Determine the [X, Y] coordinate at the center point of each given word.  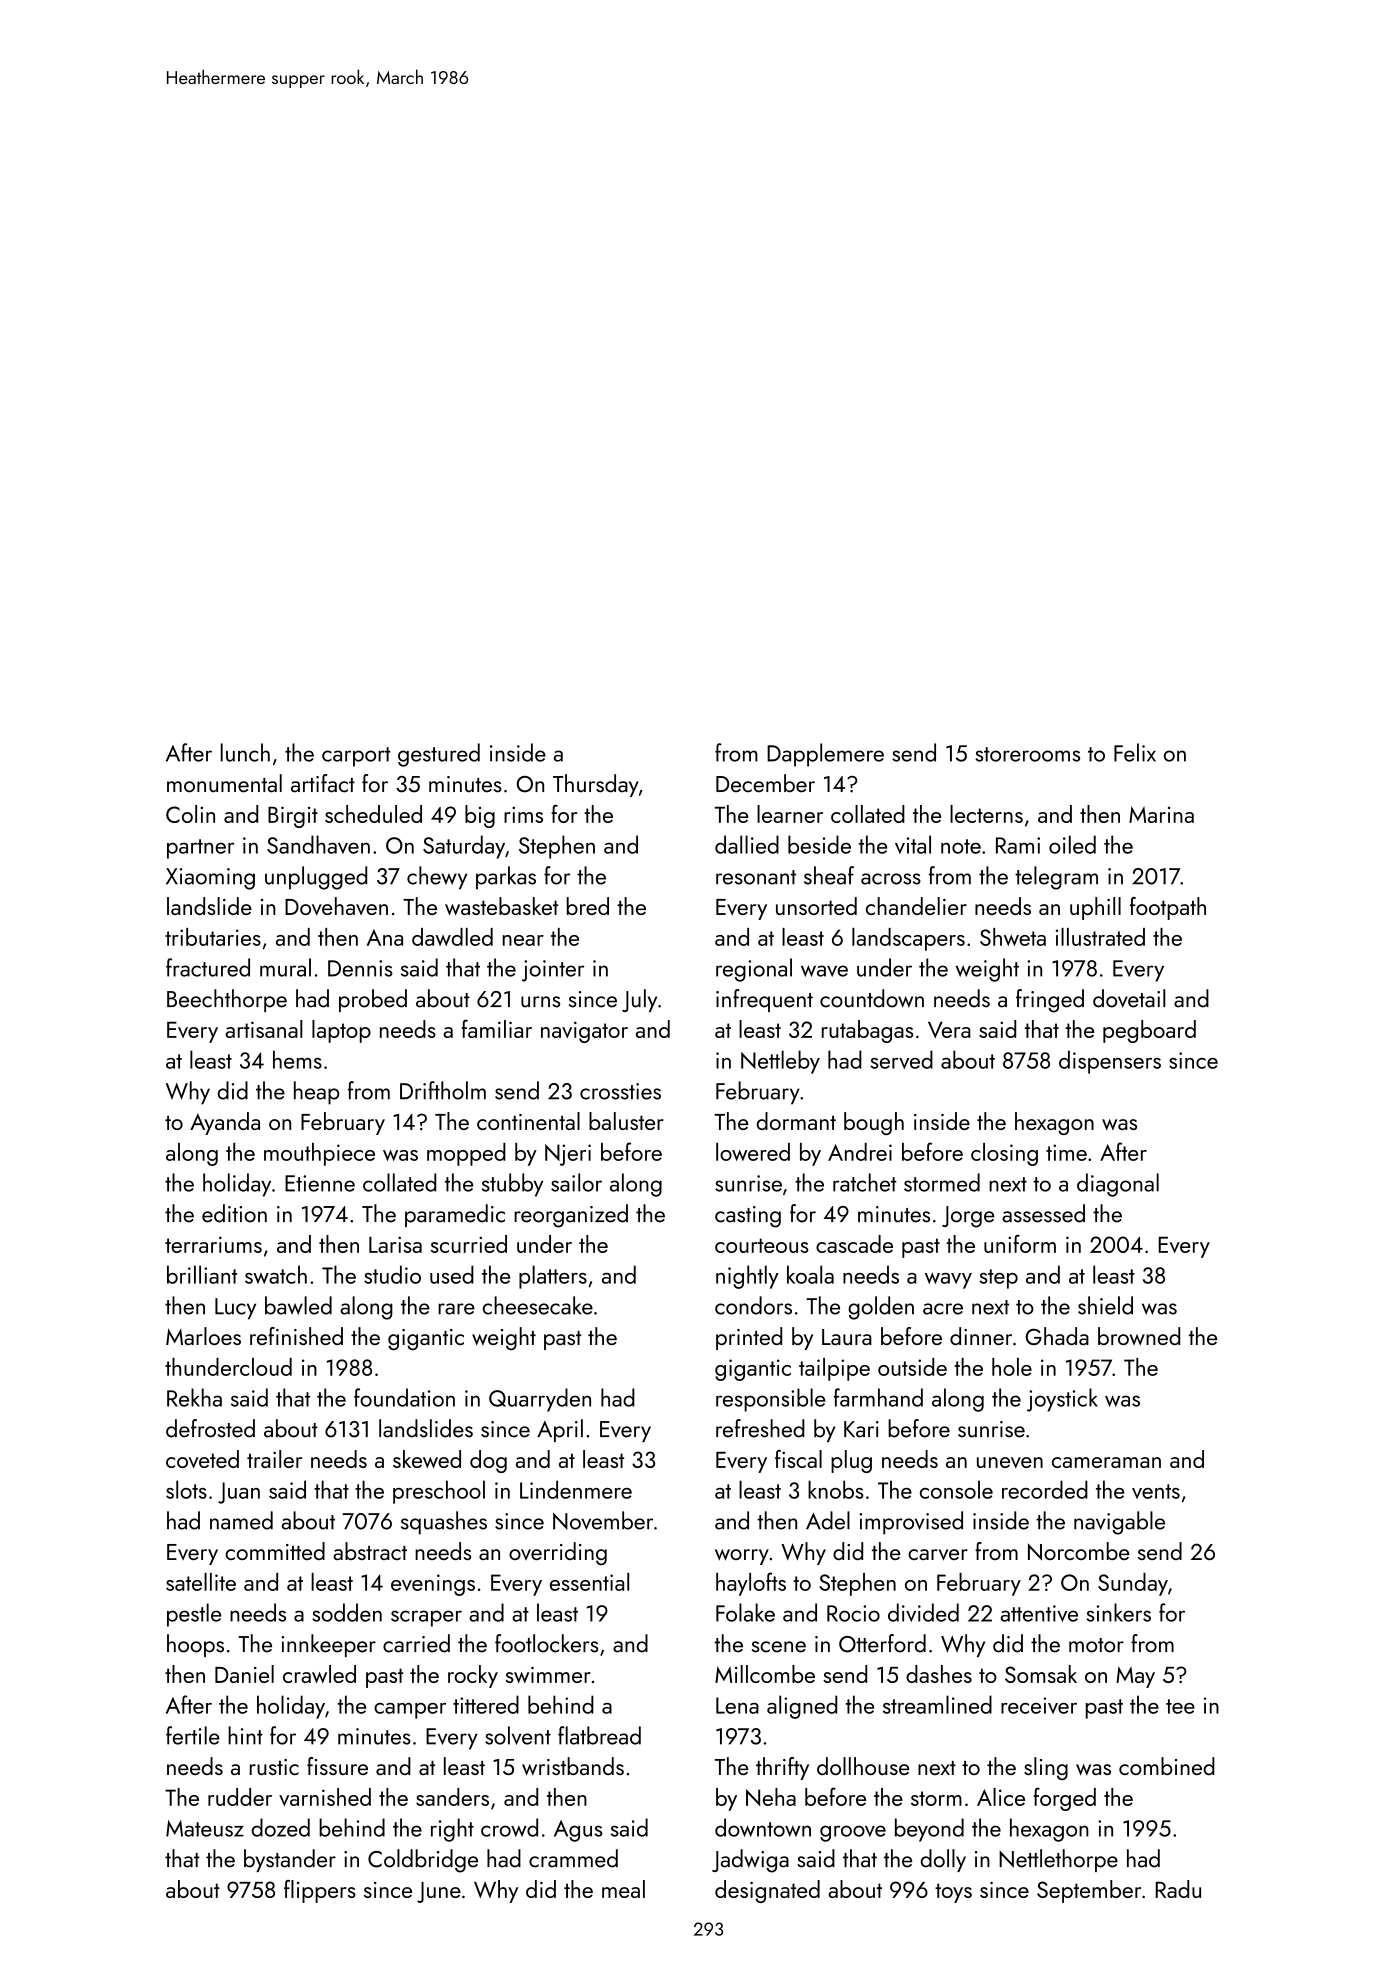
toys [953, 1893]
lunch [245, 752]
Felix [1135, 752]
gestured [439, 755]
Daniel [244, 1674]
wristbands [573, 1766]
